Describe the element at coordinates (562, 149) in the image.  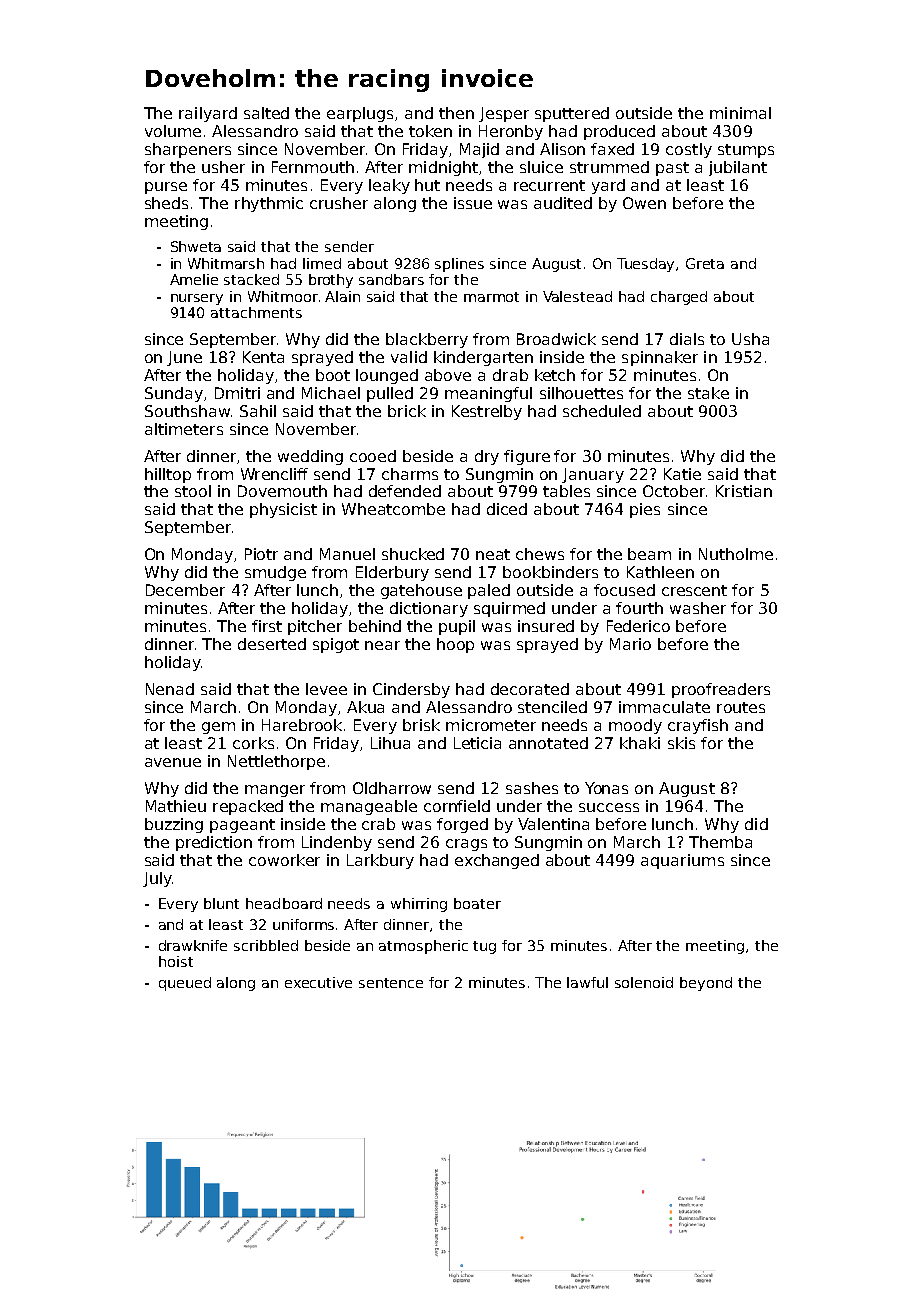
I see `Alison` at that location.
